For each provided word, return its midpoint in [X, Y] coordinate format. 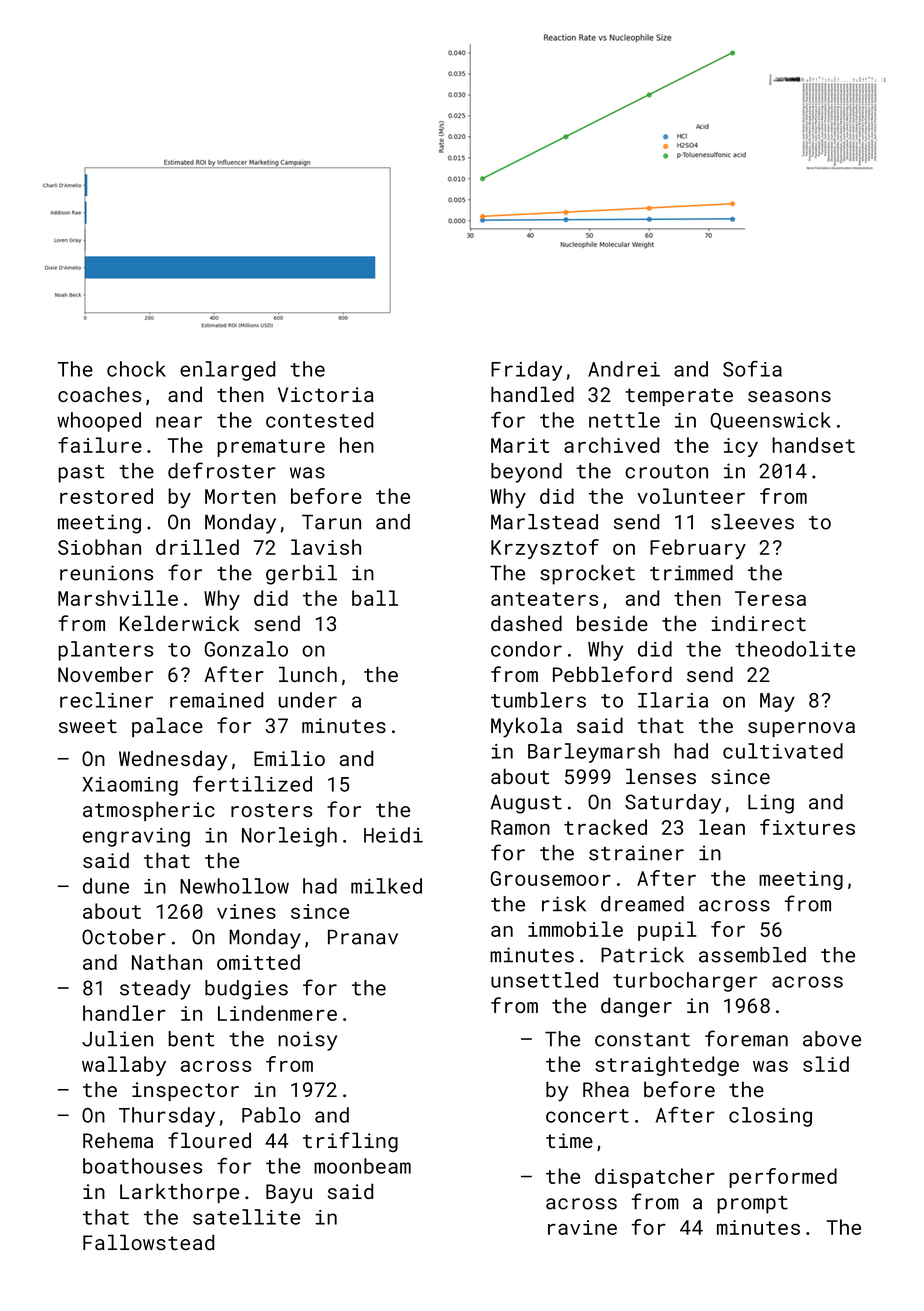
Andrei [624, 369]
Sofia [752, 369]
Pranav [363, 937]
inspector [185, 1091]
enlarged [227, 371]
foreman [746, 1038]
